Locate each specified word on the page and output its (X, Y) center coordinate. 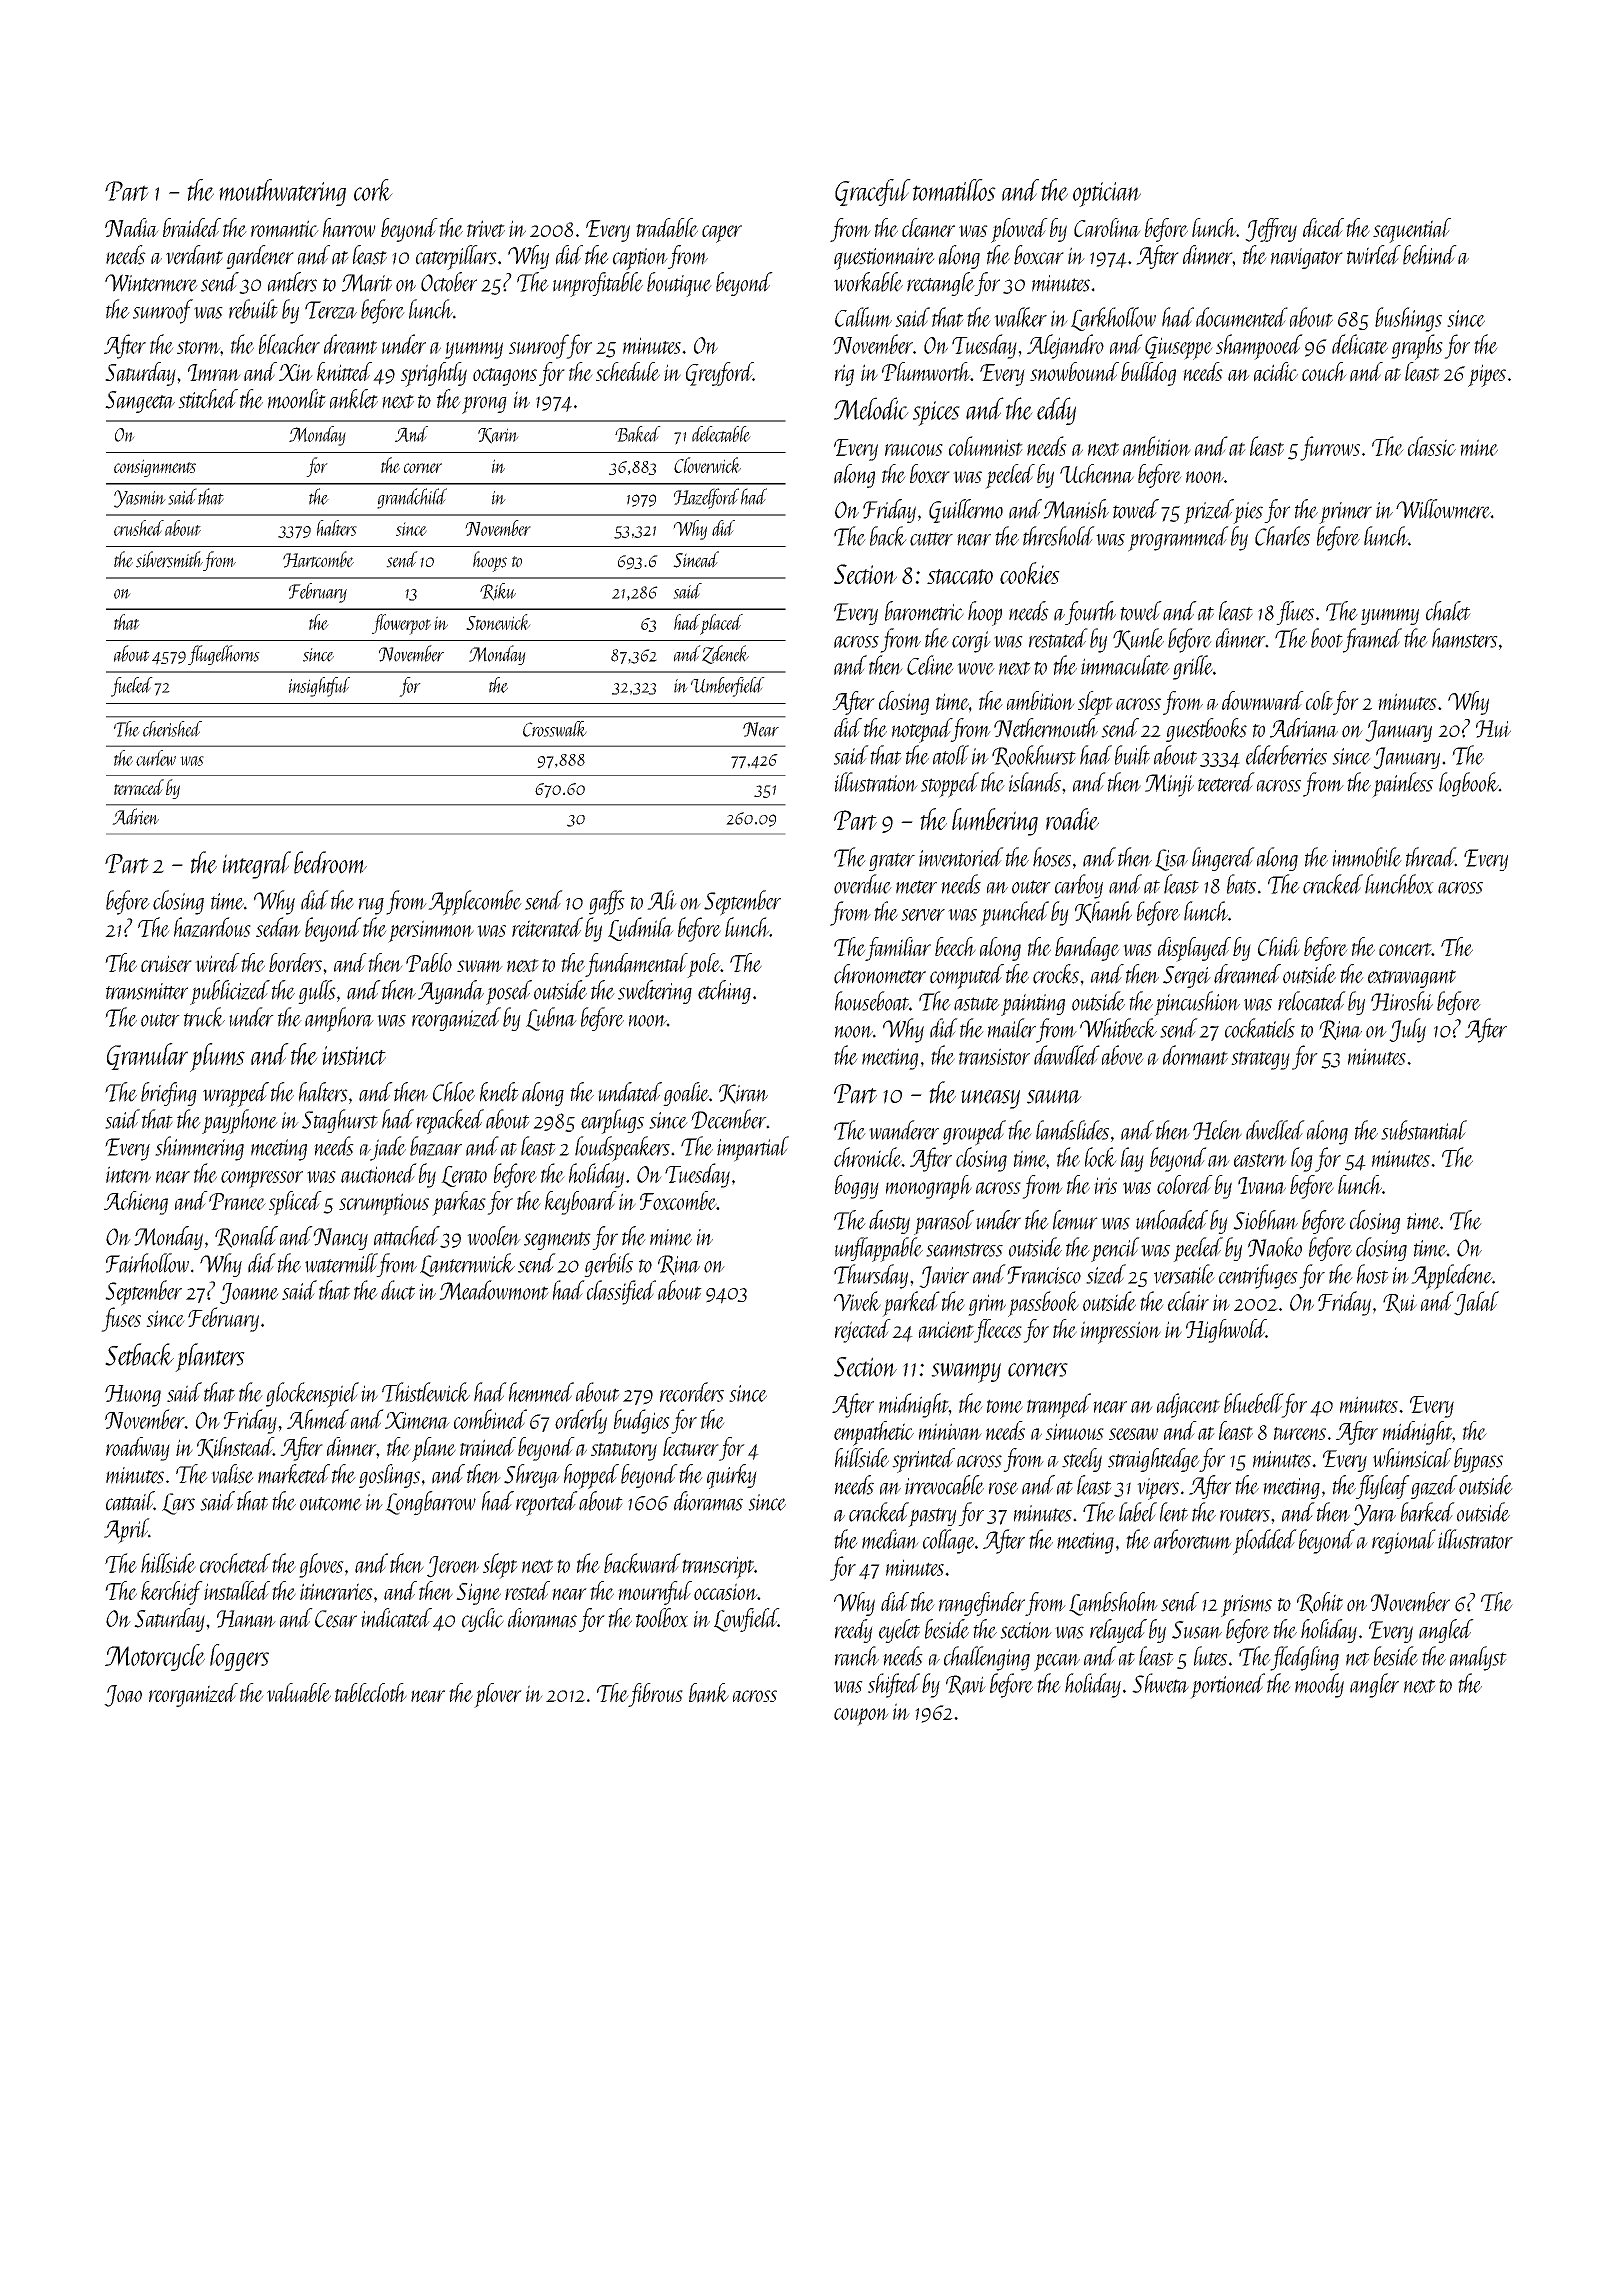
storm (199, 347)
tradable (667, 228)
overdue (863, 884)
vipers (1158, 1489)
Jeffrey (1271, 230)
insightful (319, 687)
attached (407, 1236)
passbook (1043, 1304)
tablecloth (371, 1692)
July (1407, 1030)
